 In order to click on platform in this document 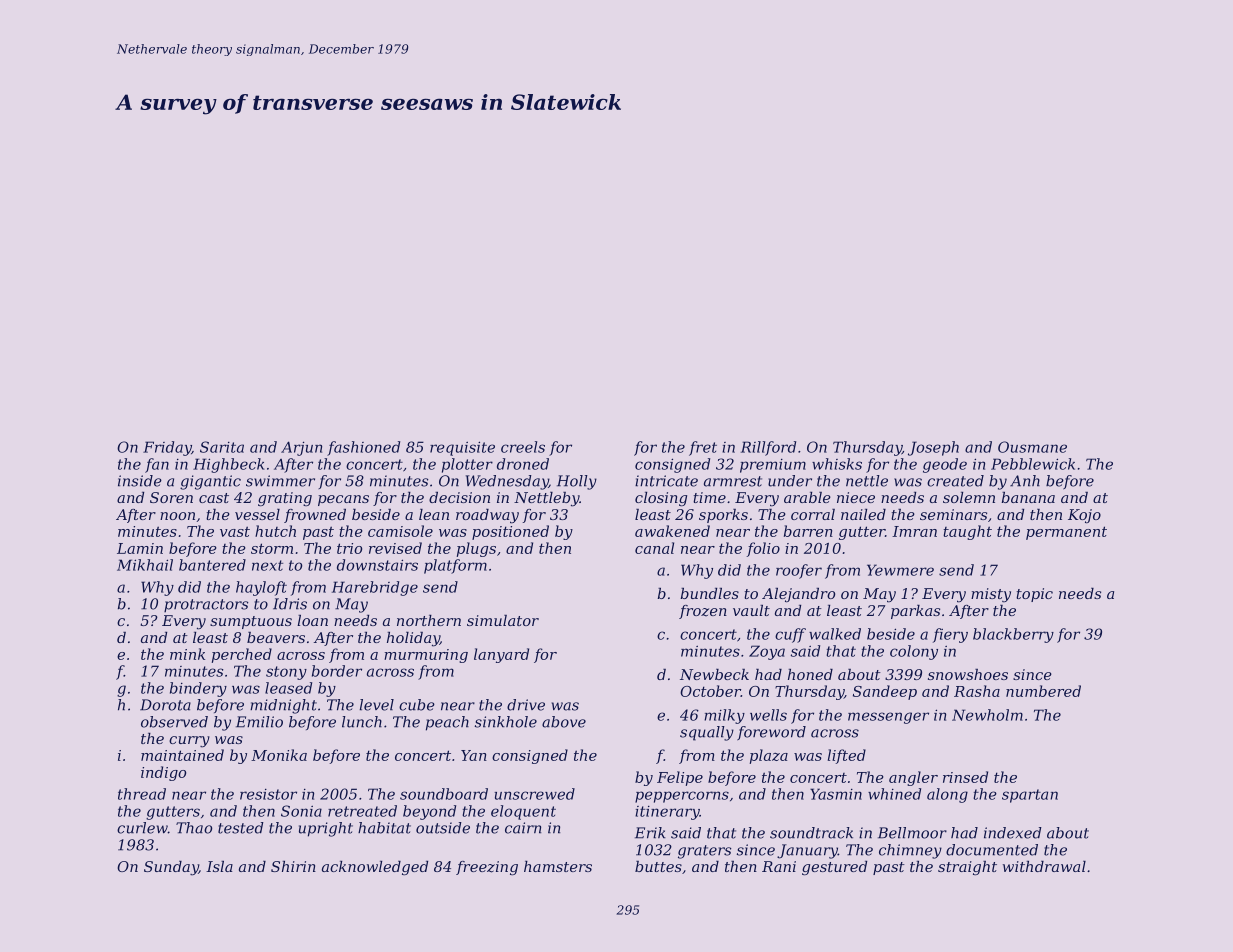, I will do `click(455, 566)`.
